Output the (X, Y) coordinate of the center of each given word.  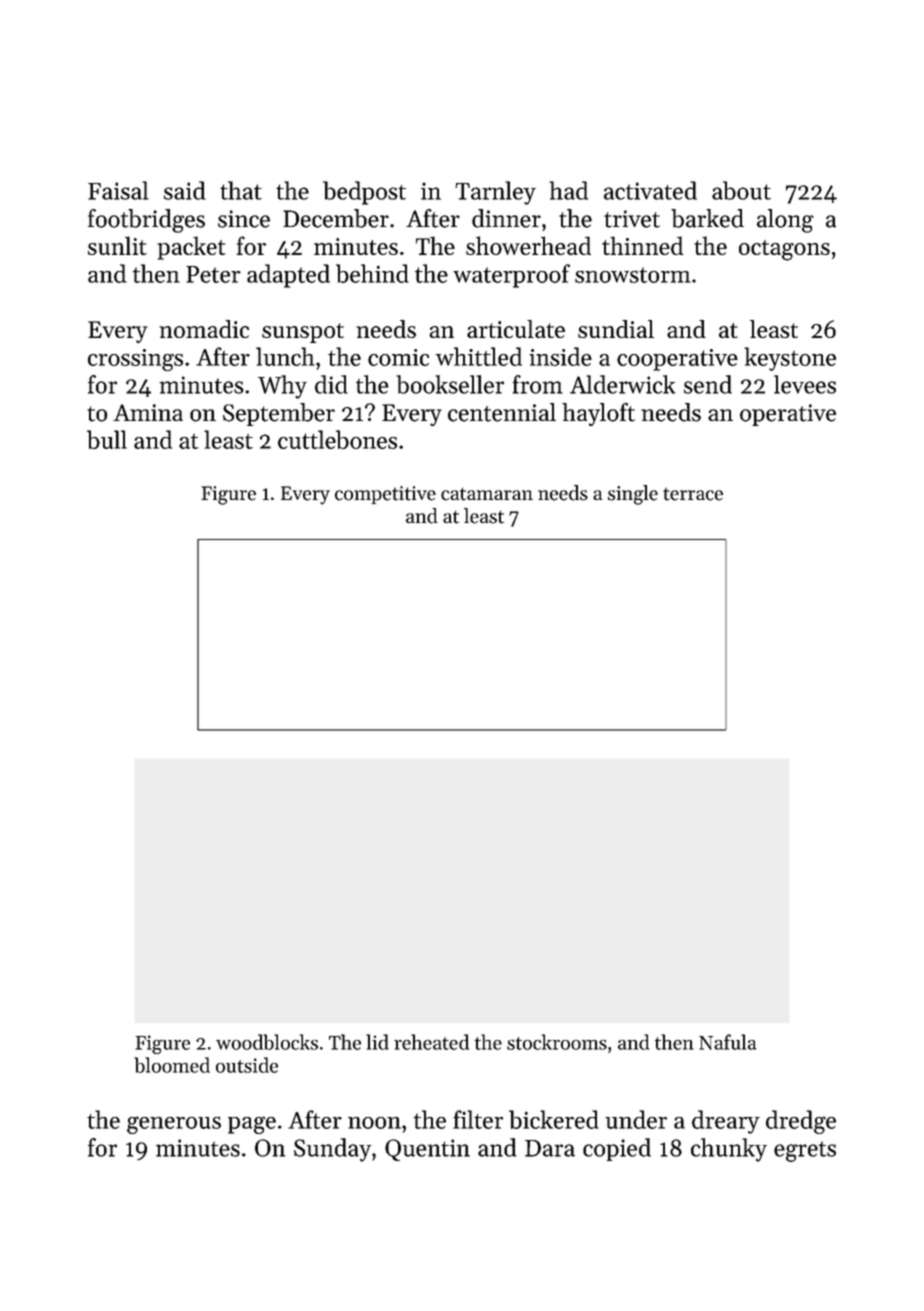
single (633, 495)
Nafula (727, 1042)
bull (107, 439)
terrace (693, 494)
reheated (431, 1042)
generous (174, 1125)
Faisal (118, 190)
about (741, 190)
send (708, 384)
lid (377, 1042)
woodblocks (267, 1042)
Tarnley (495, 193)
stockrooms (557, 1042)
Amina (148, 412)
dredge (801, 1122)
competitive (385, 495)
